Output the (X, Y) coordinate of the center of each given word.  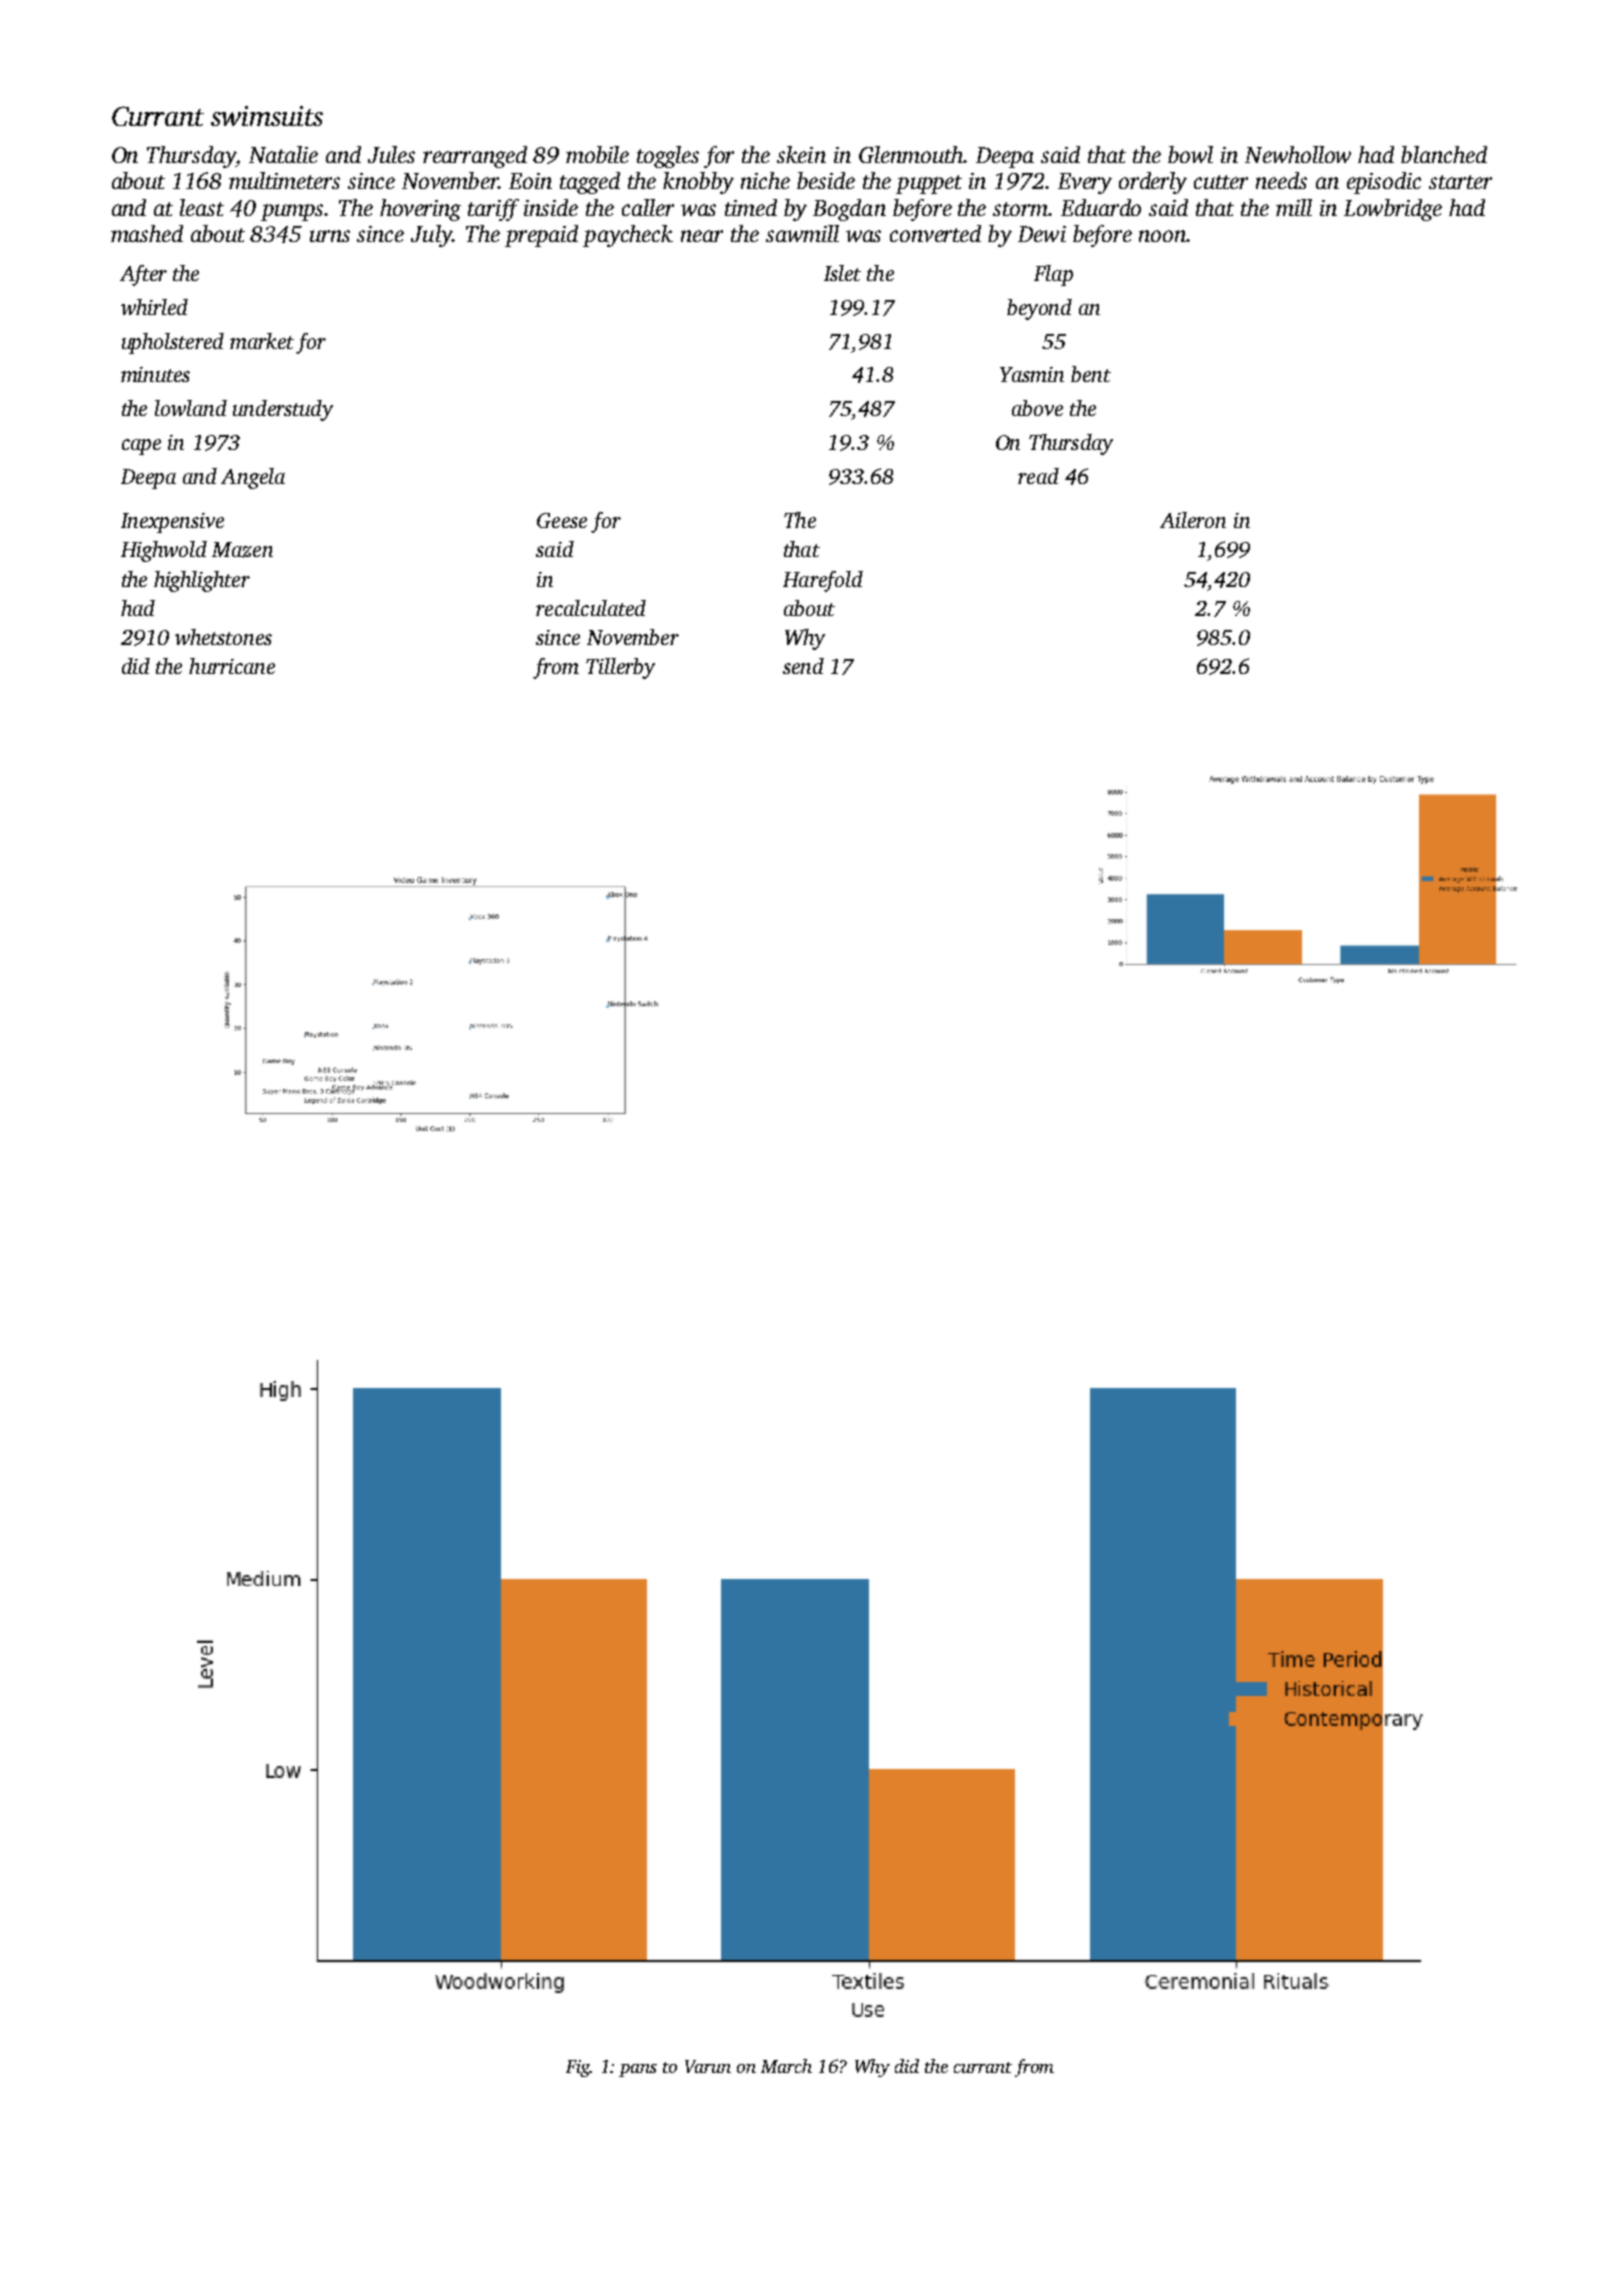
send (803, 666)
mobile (597, 154)
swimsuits (267, 116)
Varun (708, 2066)
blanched (1444, 154)
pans (638, 2070)
